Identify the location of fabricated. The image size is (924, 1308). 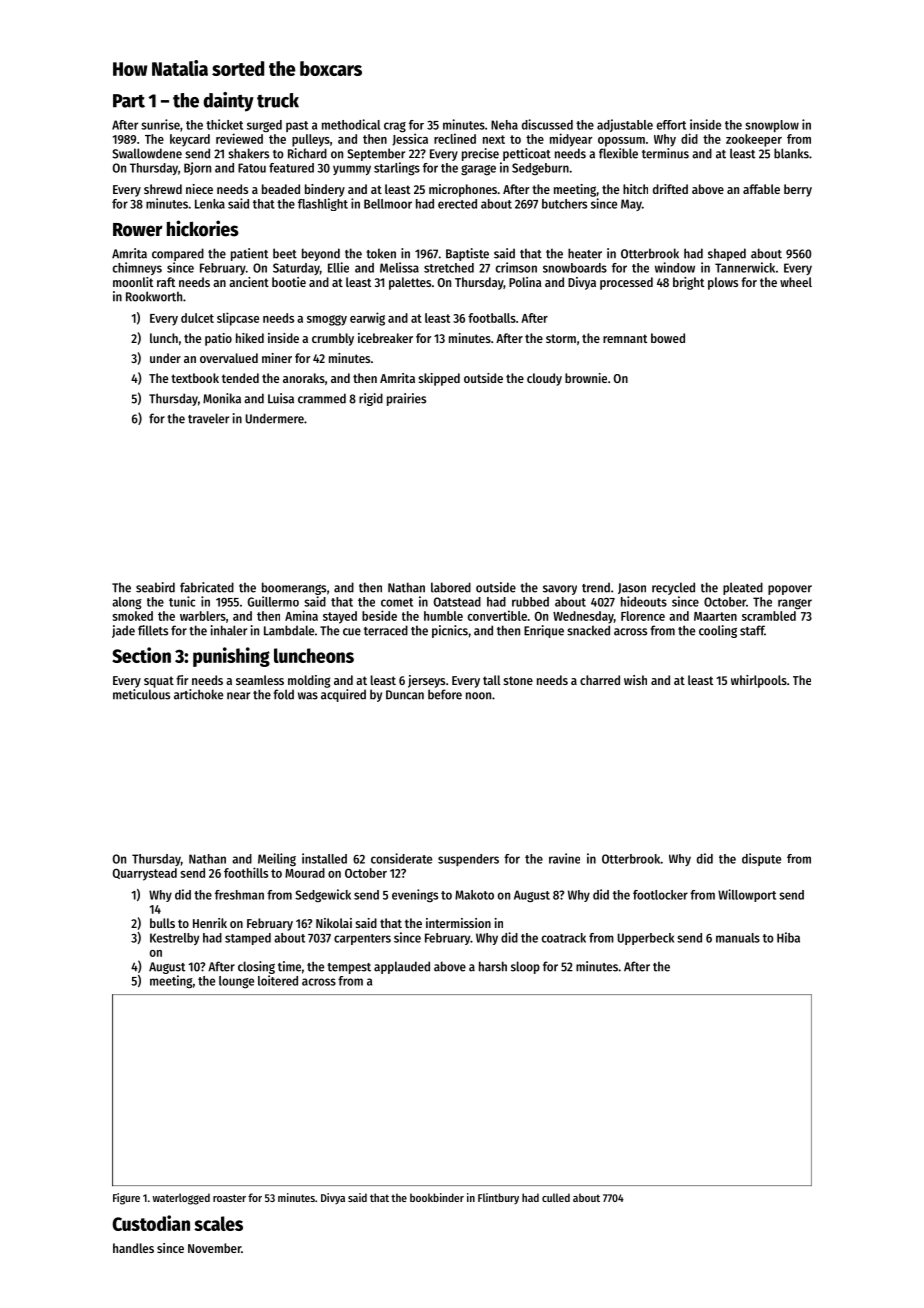
(207, 587).
